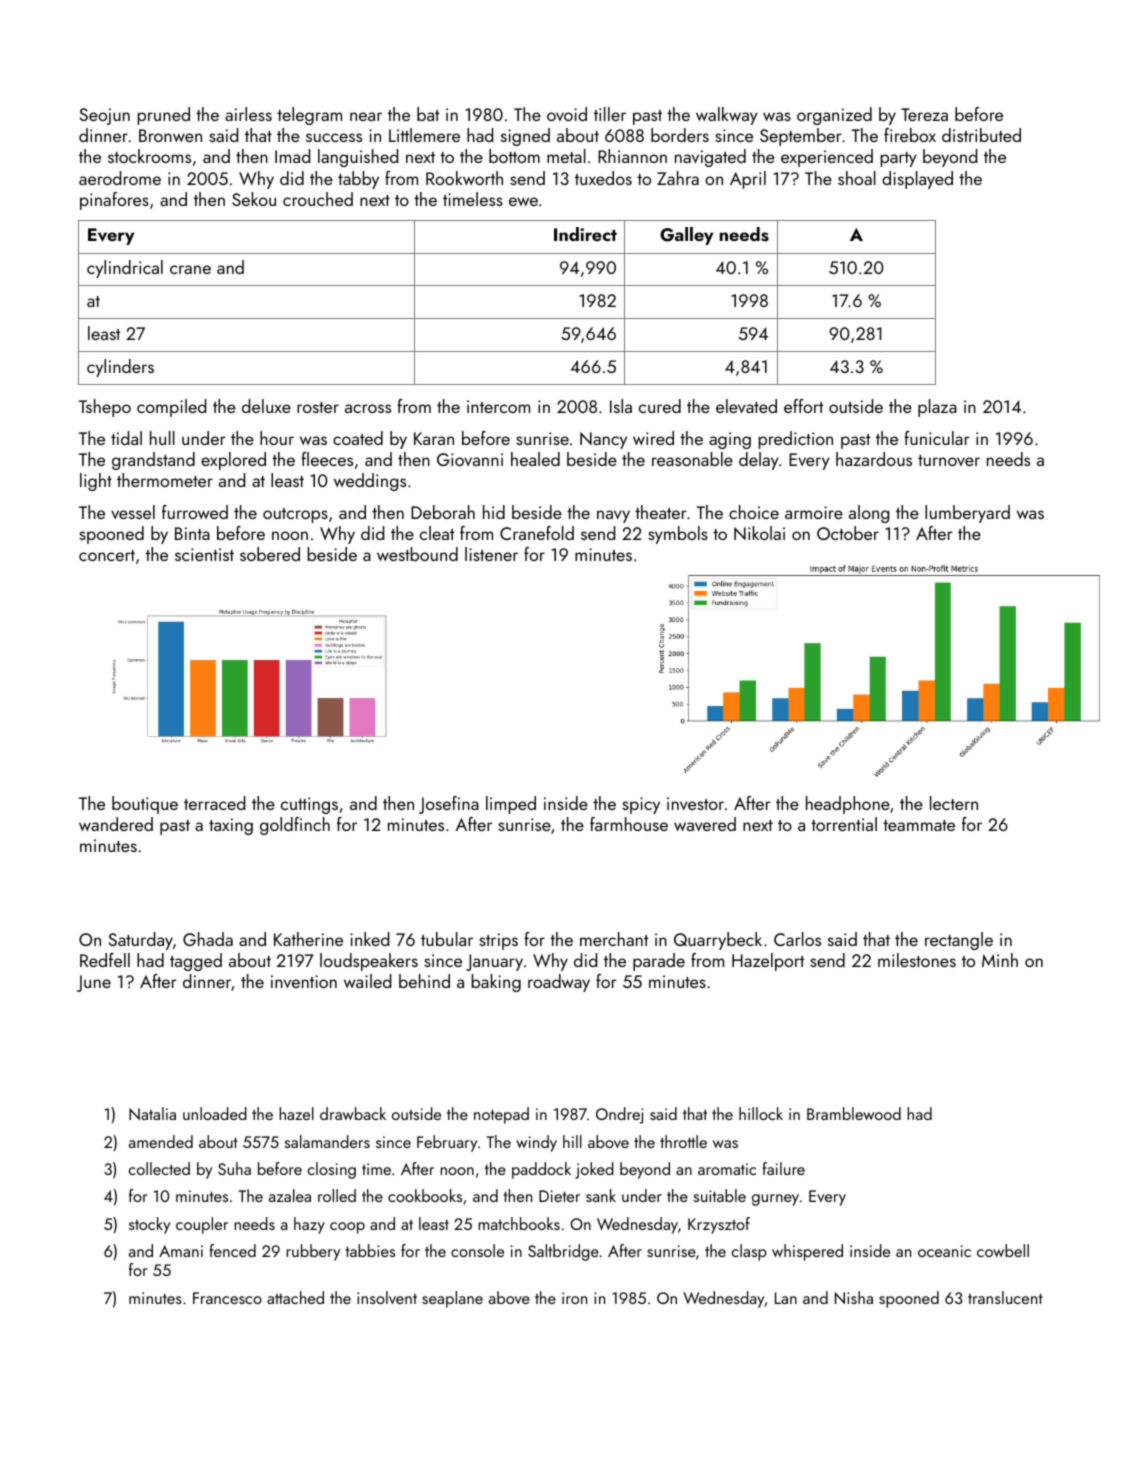  Describe the element at coordinates (574, 1298) in the screenshot. I see `iron` at that location.
